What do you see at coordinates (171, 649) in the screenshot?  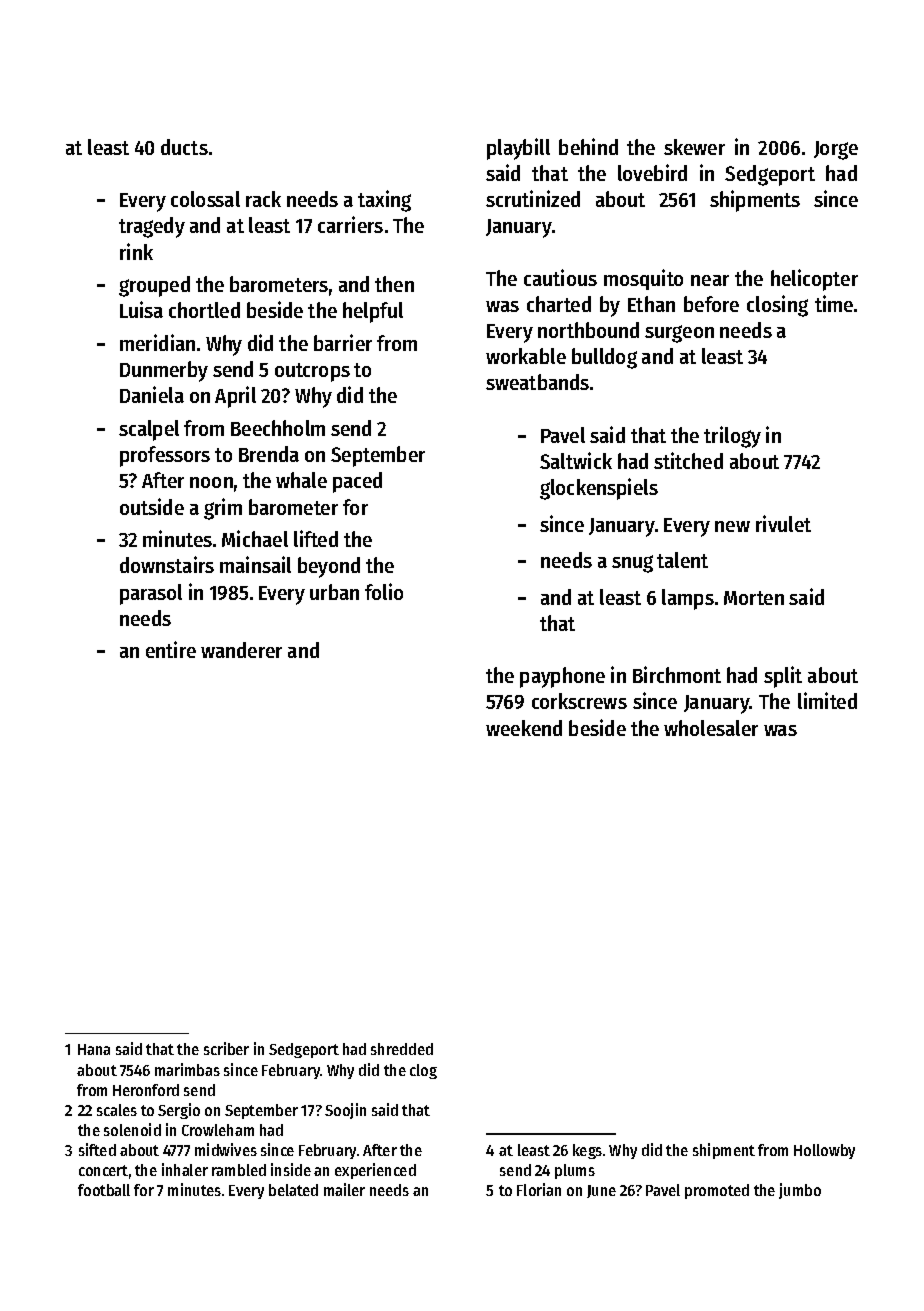 I see `entire` at bounding box center [171, 649].
